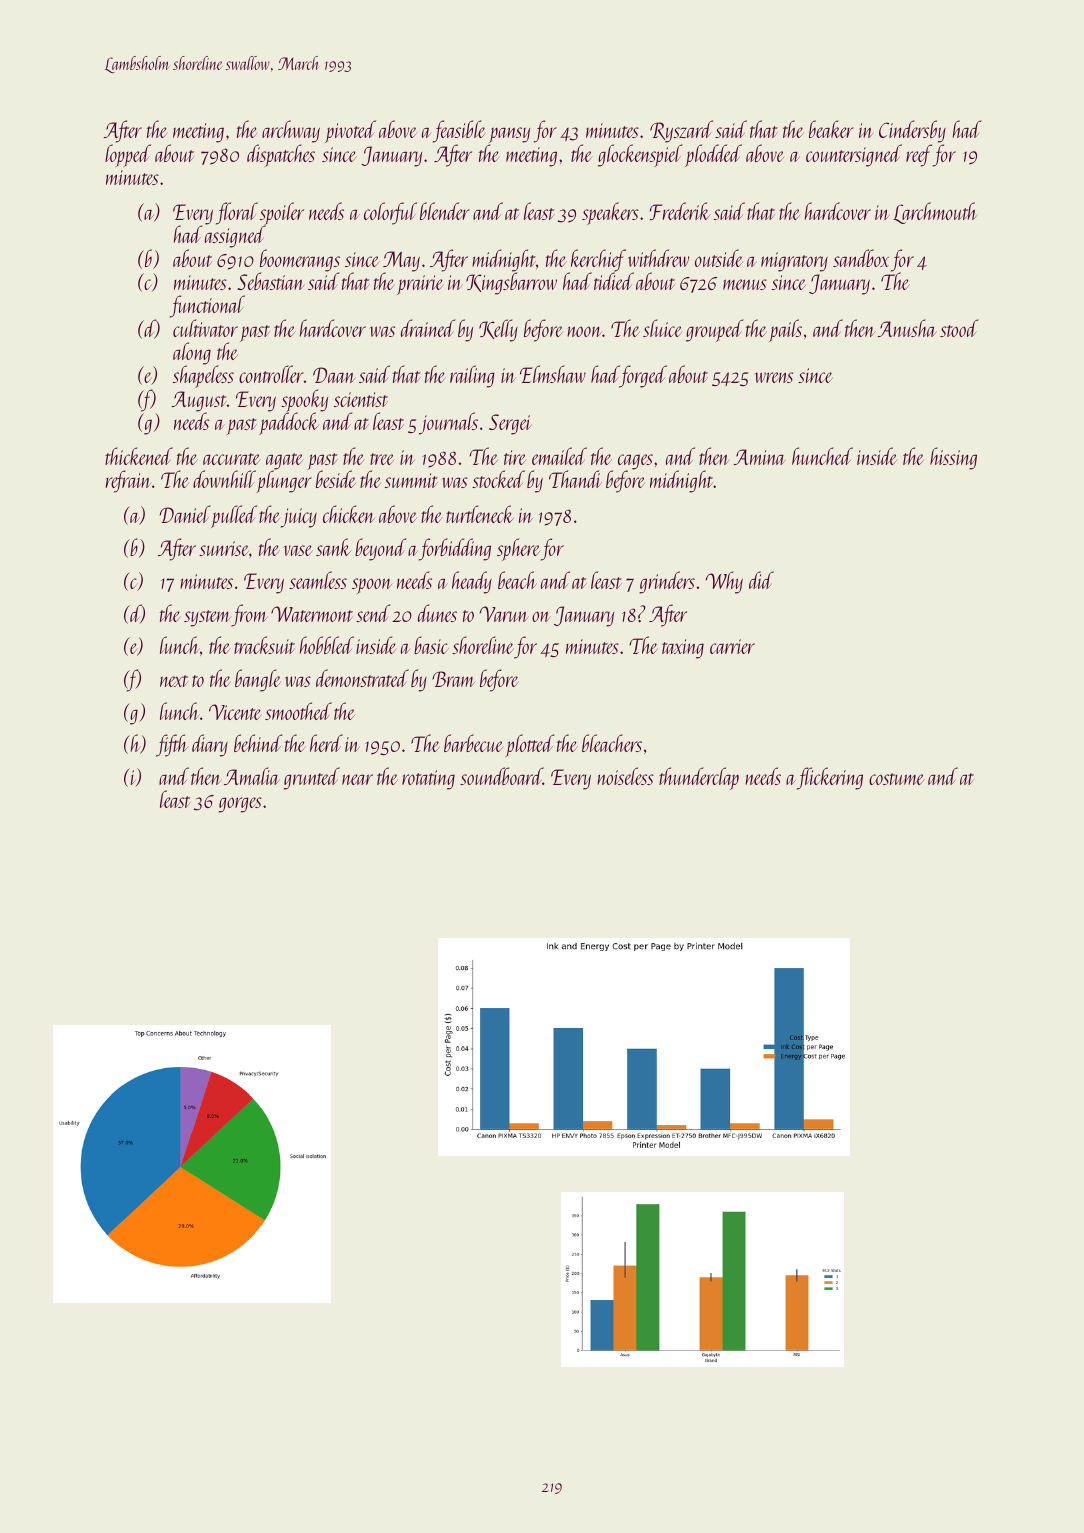 The width and height of the screenshot is (1084, 1533). What do you see at coordinates (501, 776) in the screenshot?
I see `soundboard` at bounding box center [501, 776].
